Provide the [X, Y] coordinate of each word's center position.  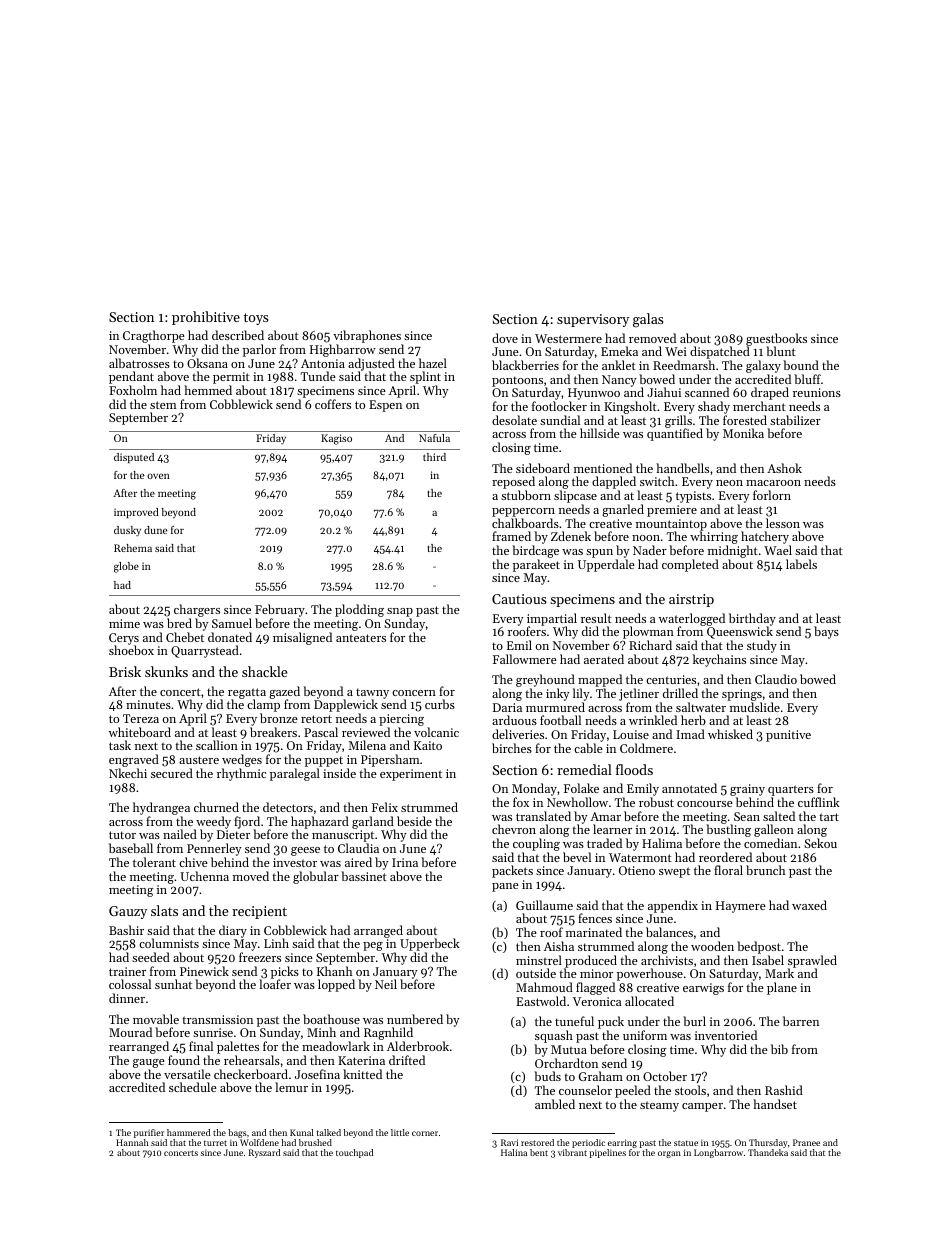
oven [158, 476]
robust [656, 802]
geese [305, 851]
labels [801, 564]
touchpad [354, 1153]
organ [669, 1154]
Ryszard [264, 1153]
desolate [514, 420]
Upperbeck [430, 944]
